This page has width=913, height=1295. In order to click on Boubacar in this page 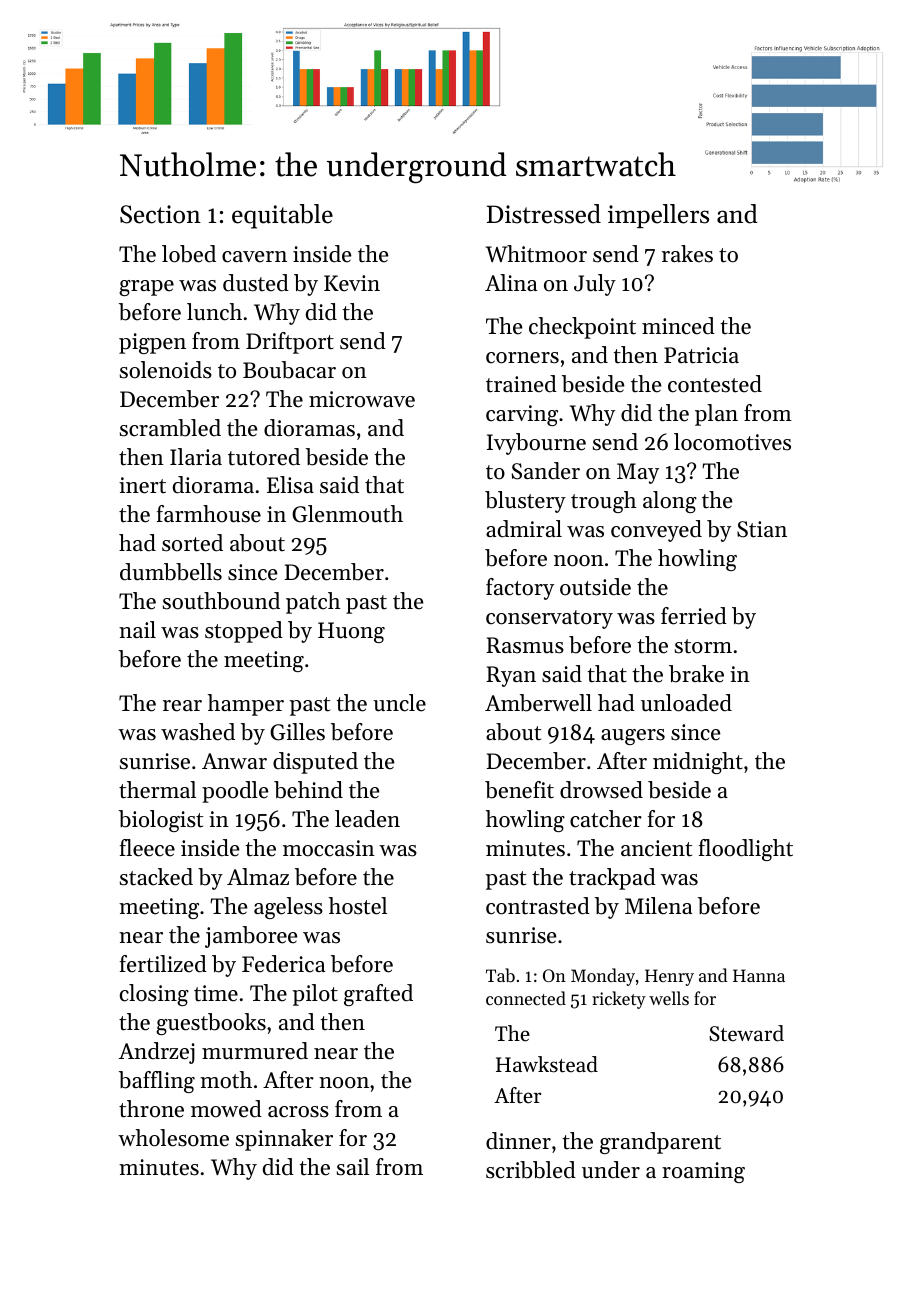, I will do `click(289, 370)`.
